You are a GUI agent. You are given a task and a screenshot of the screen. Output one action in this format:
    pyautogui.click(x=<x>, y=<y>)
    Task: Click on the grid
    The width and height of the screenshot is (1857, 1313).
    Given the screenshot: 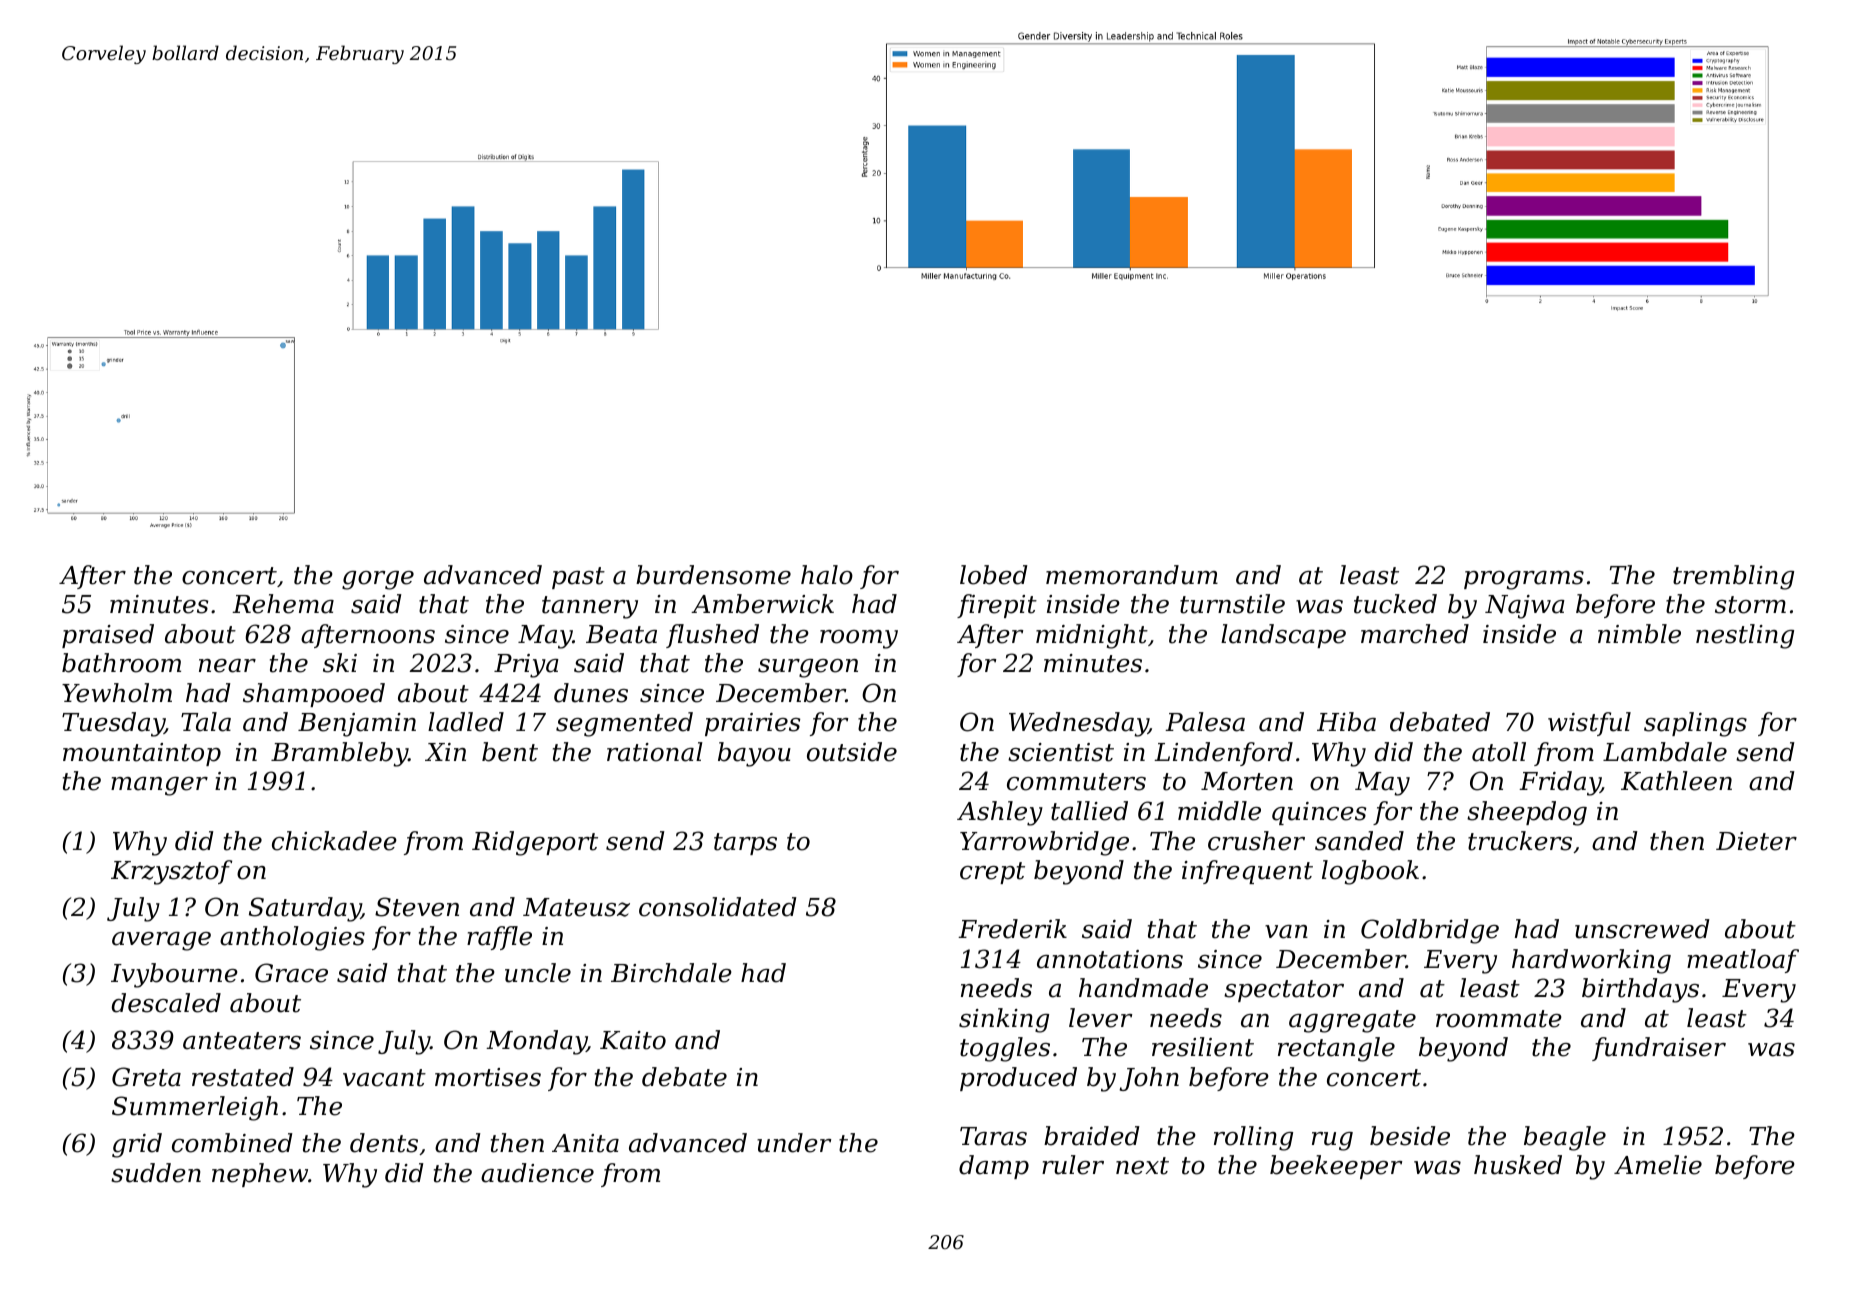 What is the action you would take?
    pyautogui.click(x=137, y=1145)
